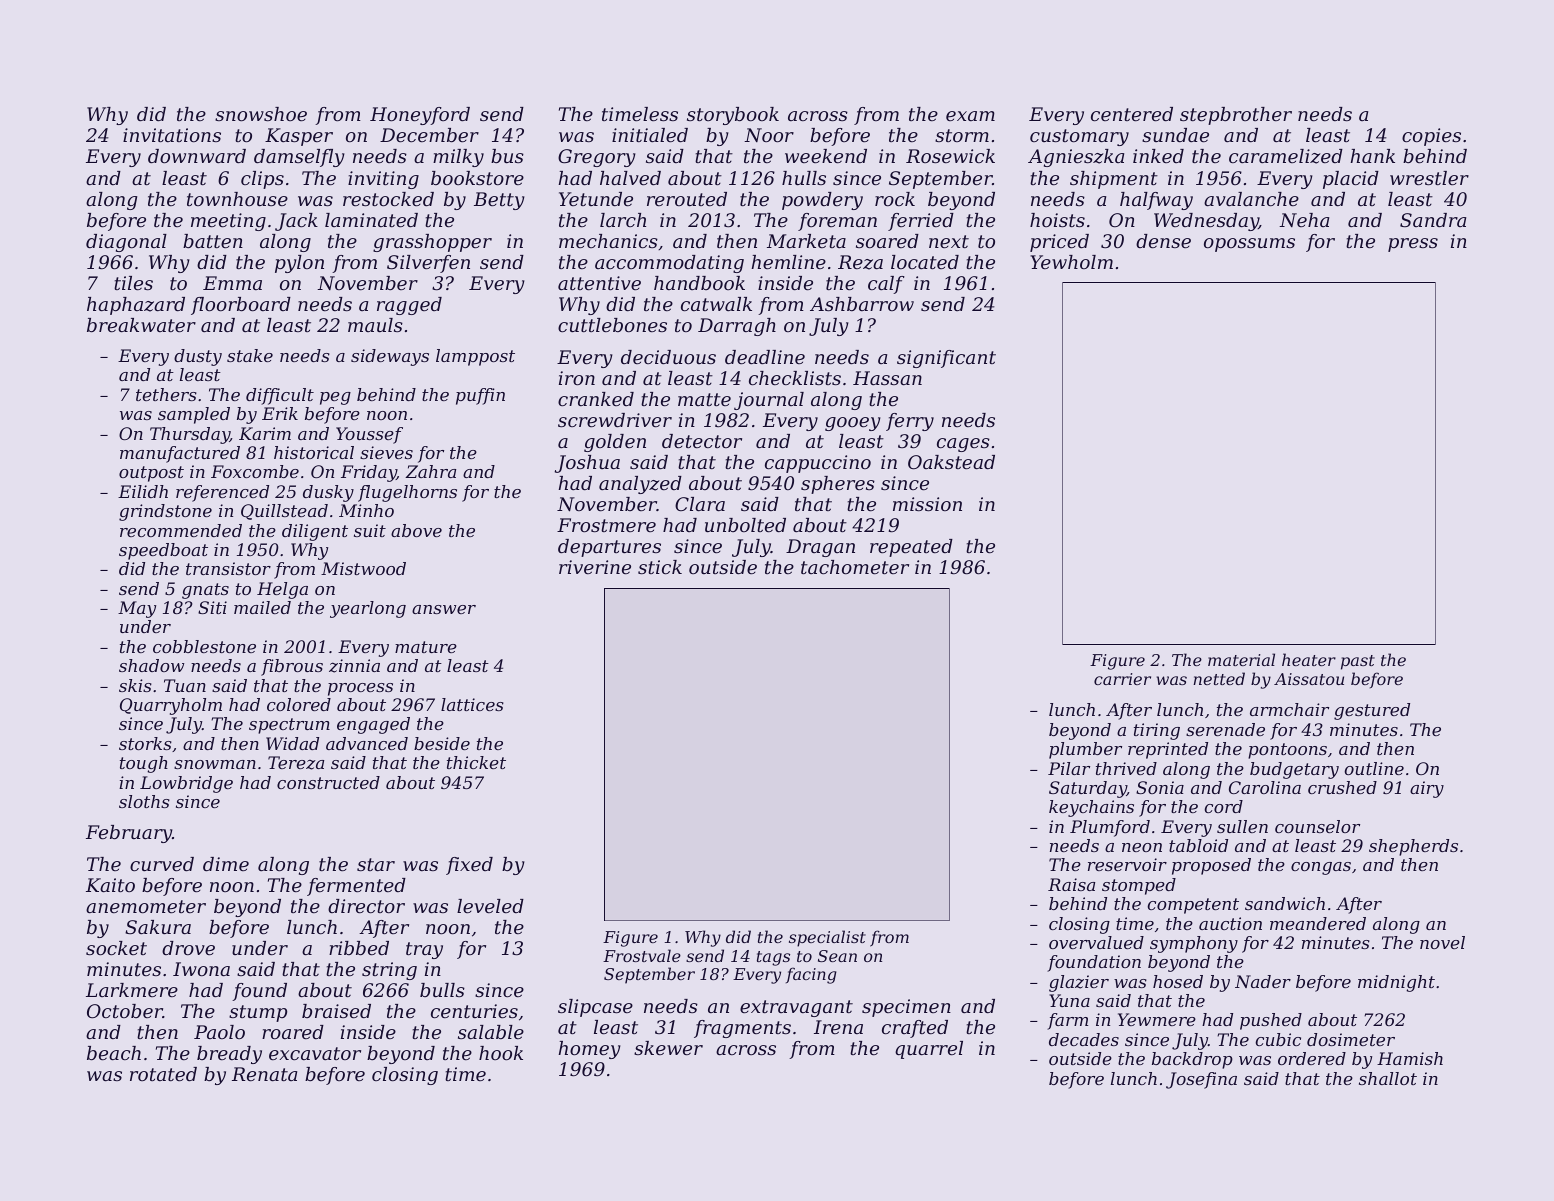  Describe the element at coordinates (606, 525) in the screenshot. I see `Frostmere` at that location.
